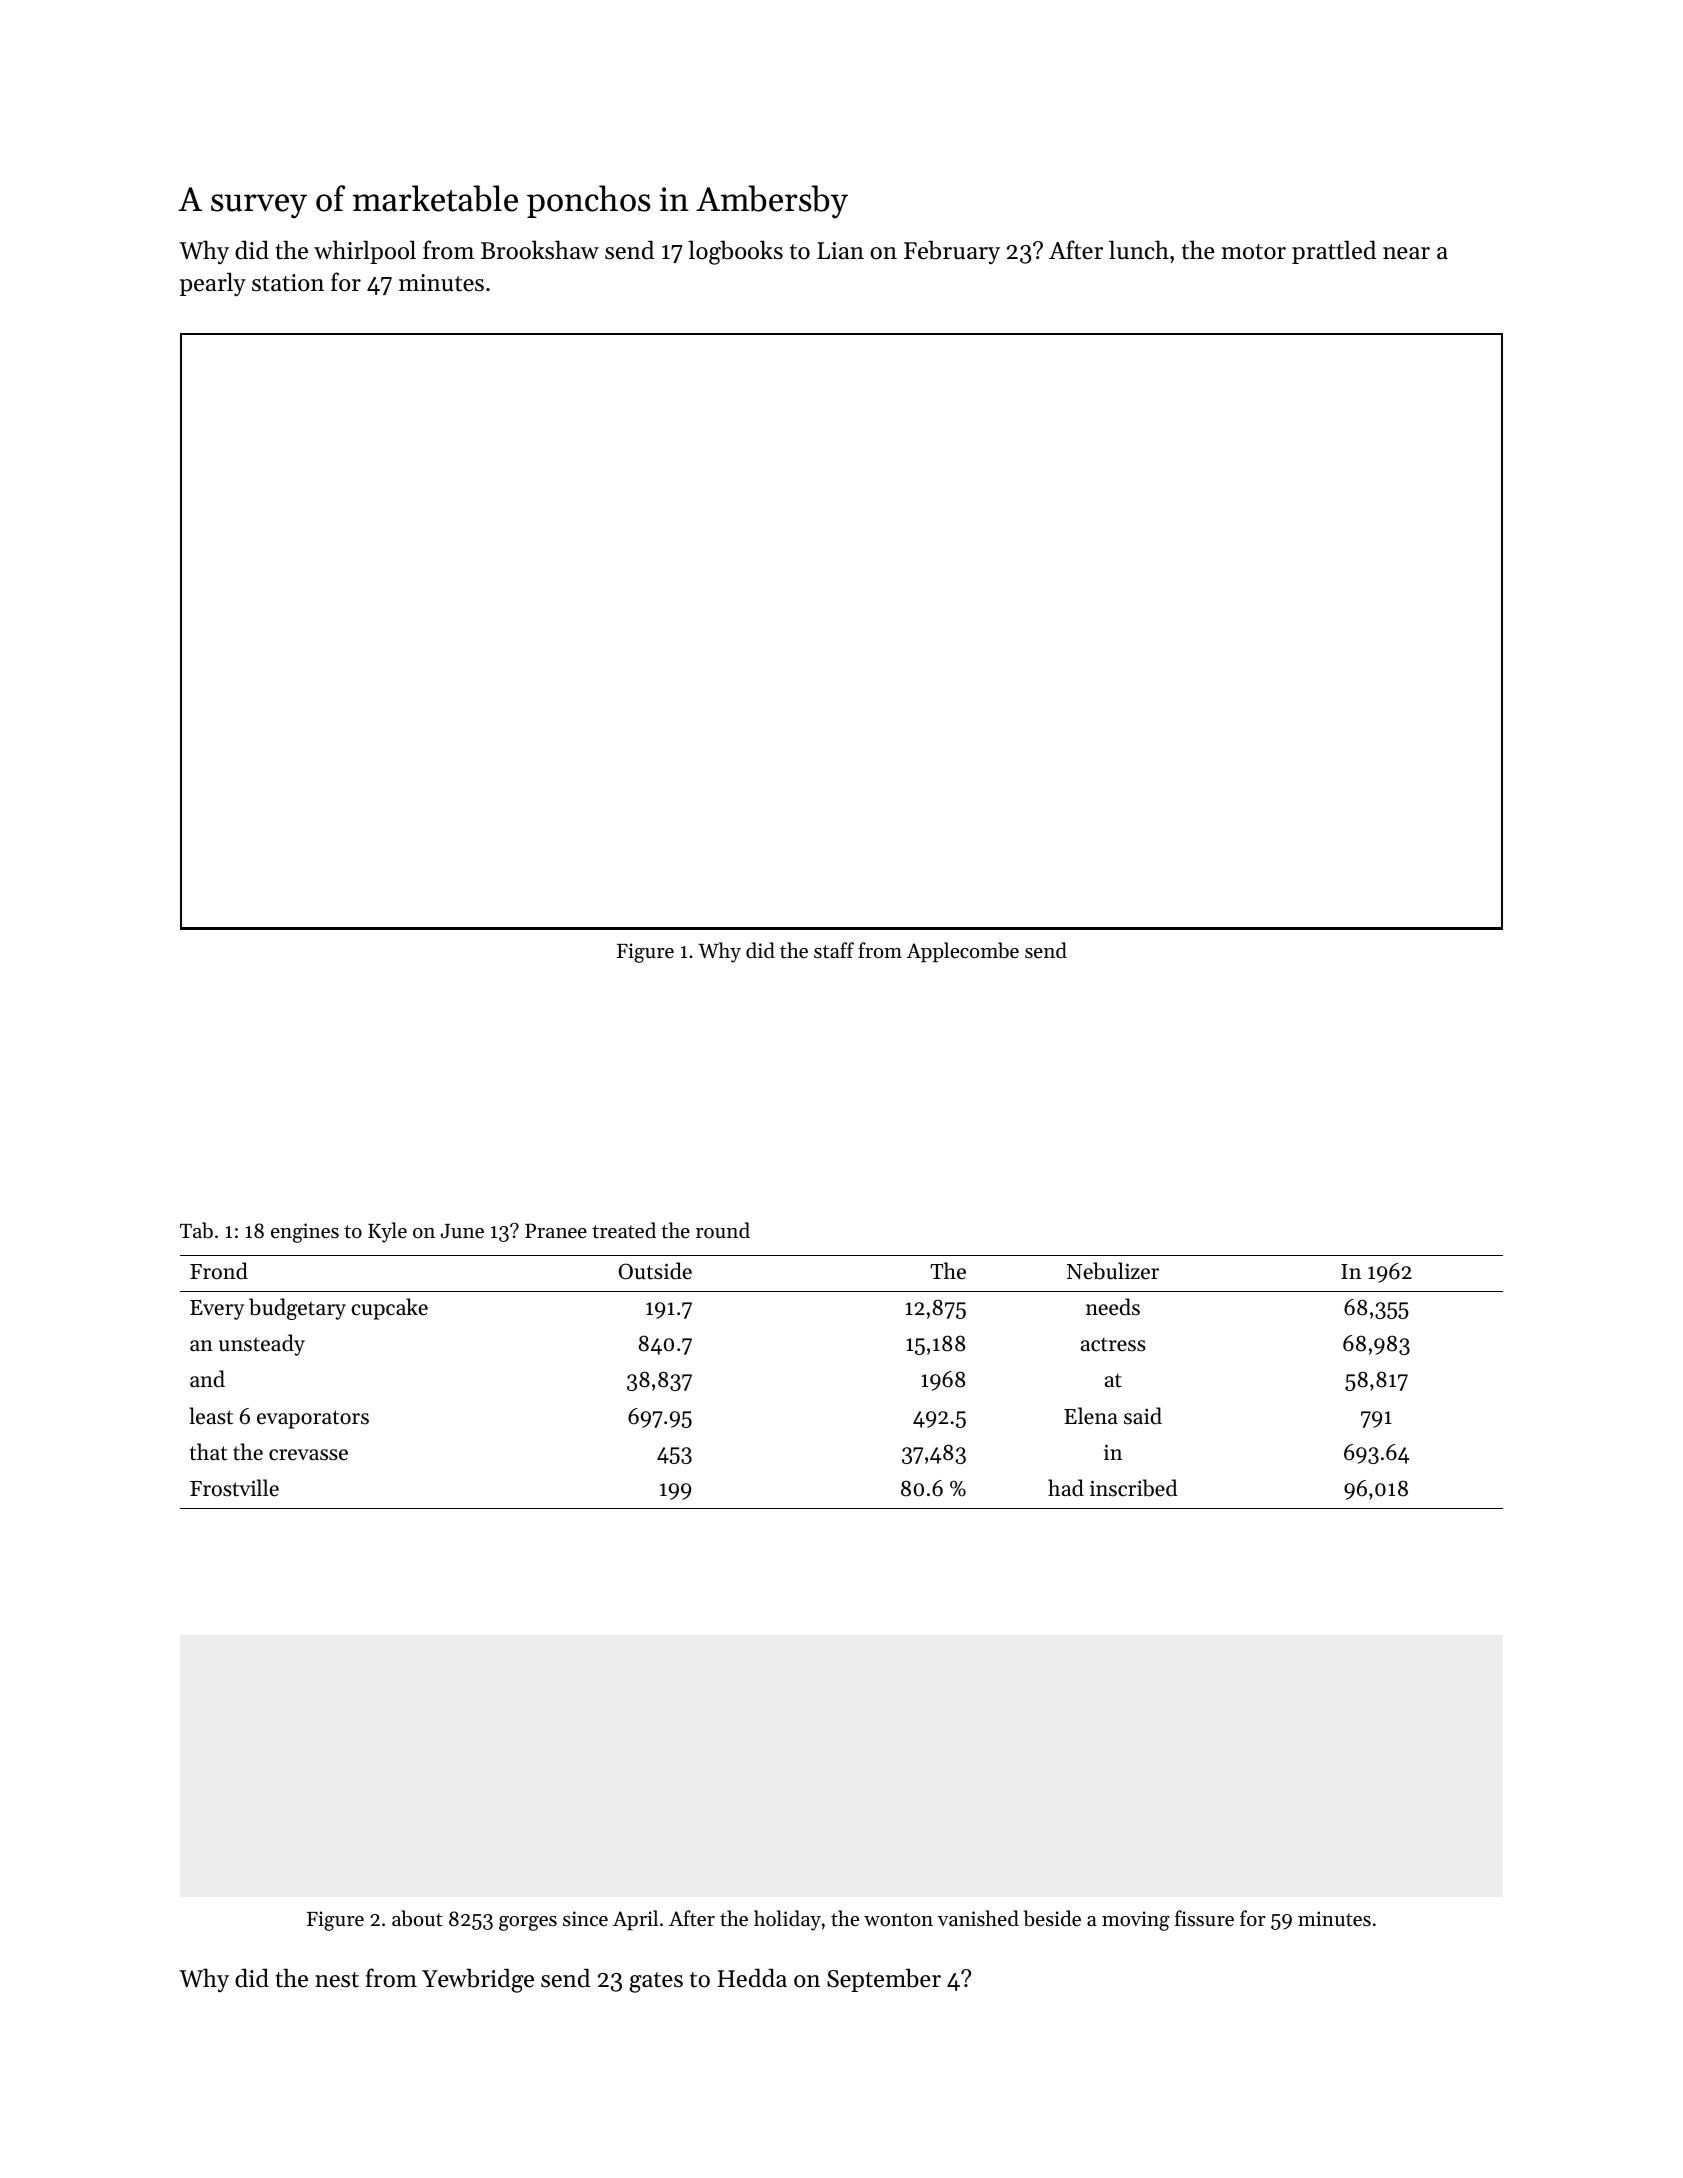 The width and height of the screenshot is (1683, 2178). I want to click on February, so click(952, 252).
